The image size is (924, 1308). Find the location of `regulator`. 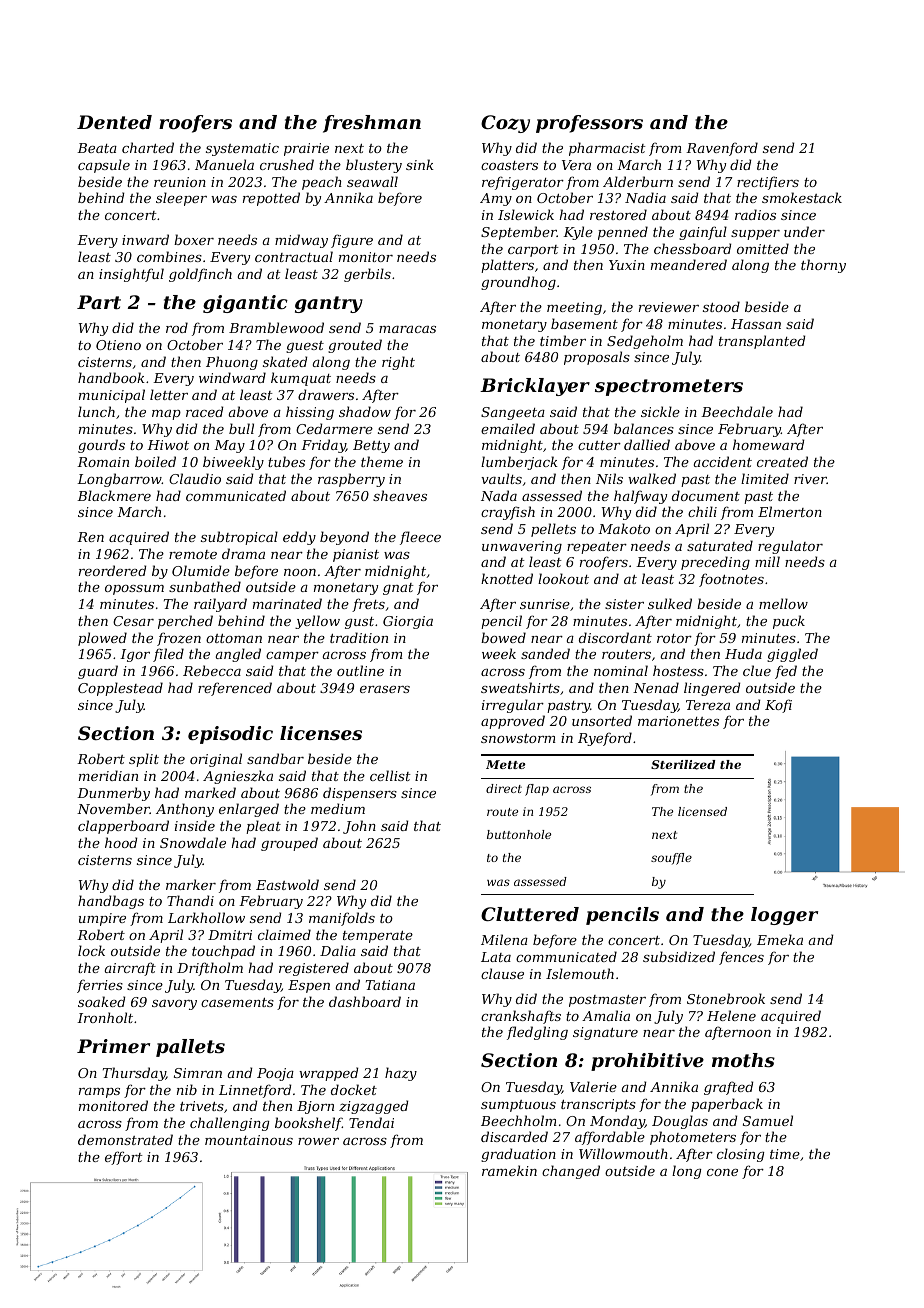

regulator is located at coordinates (790, 547).
